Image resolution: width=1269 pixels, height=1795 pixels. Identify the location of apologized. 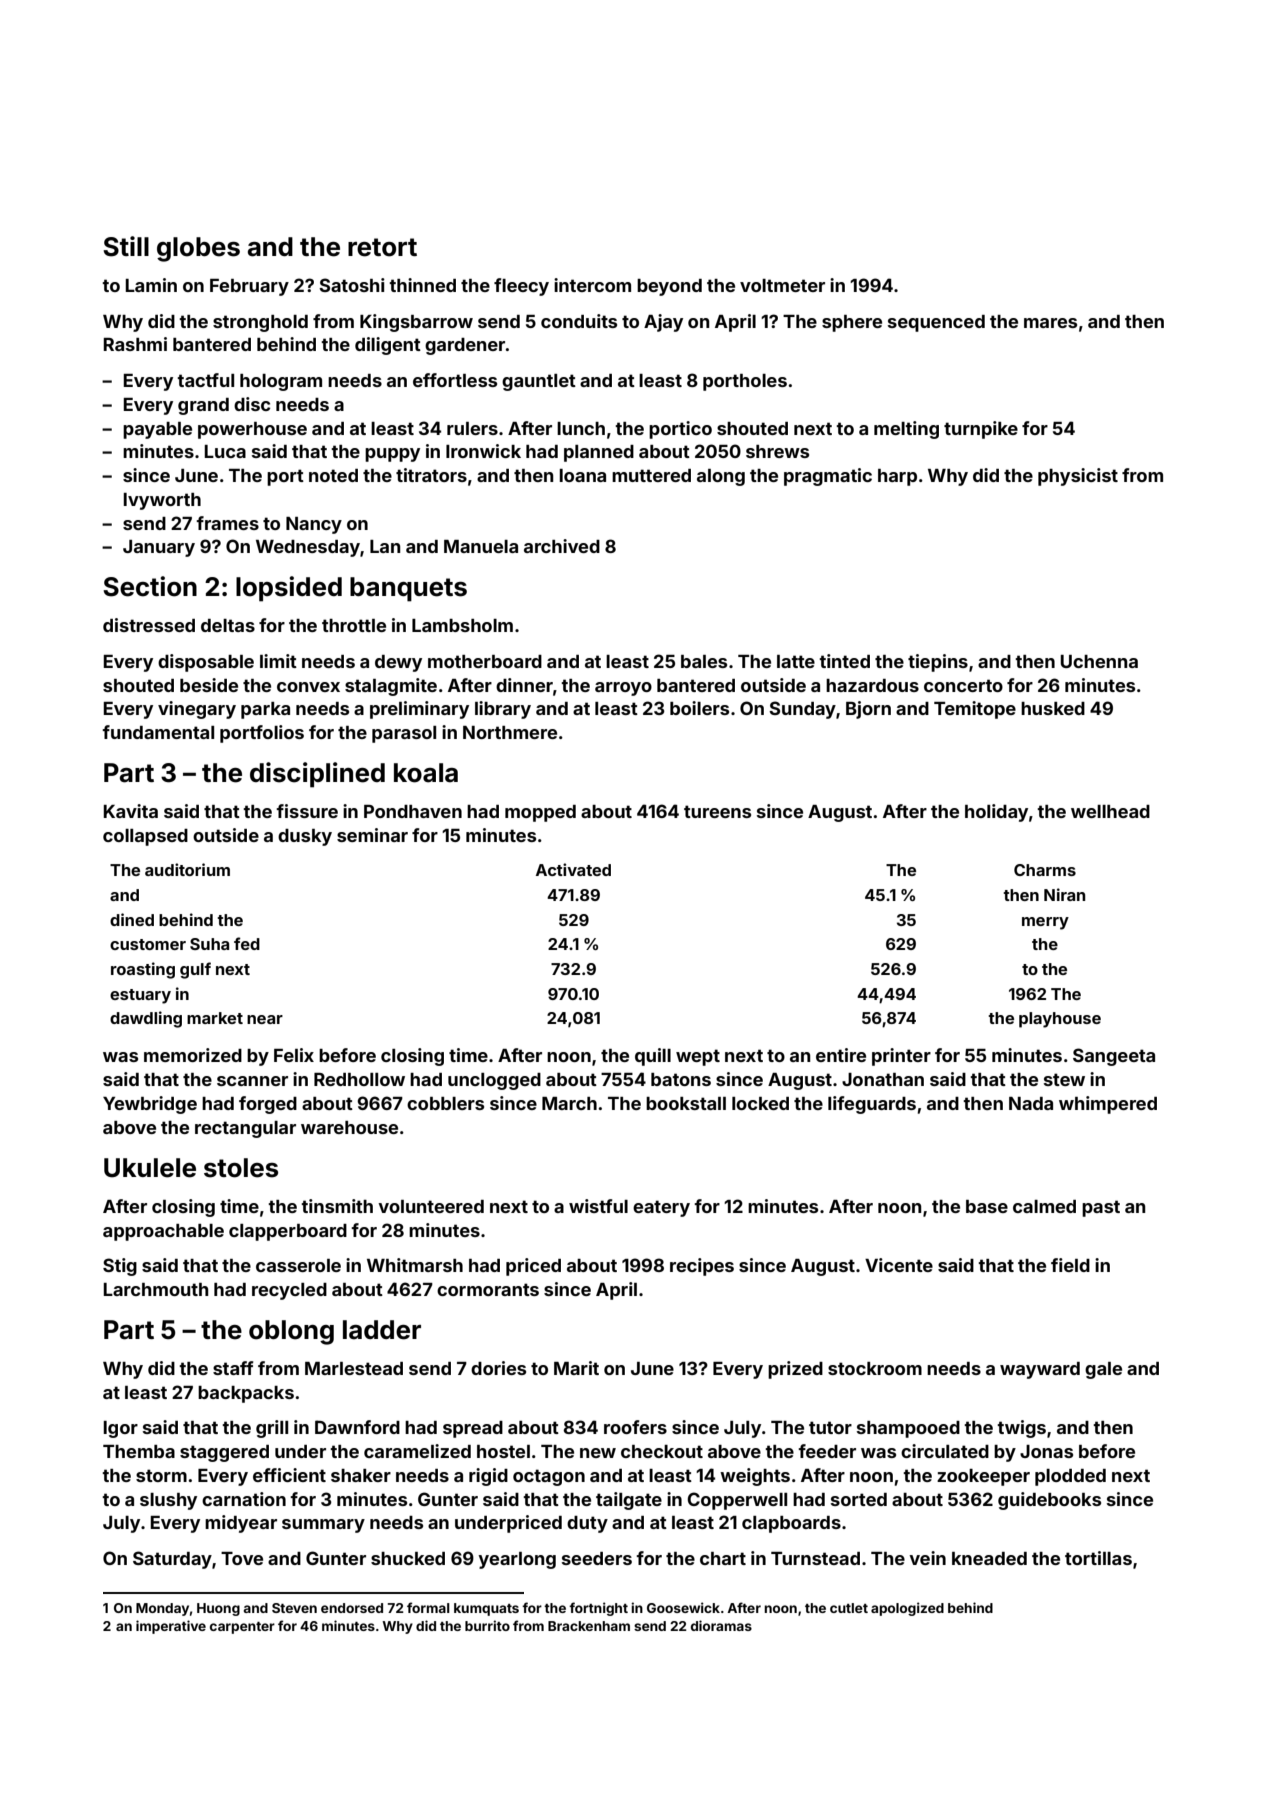
(907, 1609).
